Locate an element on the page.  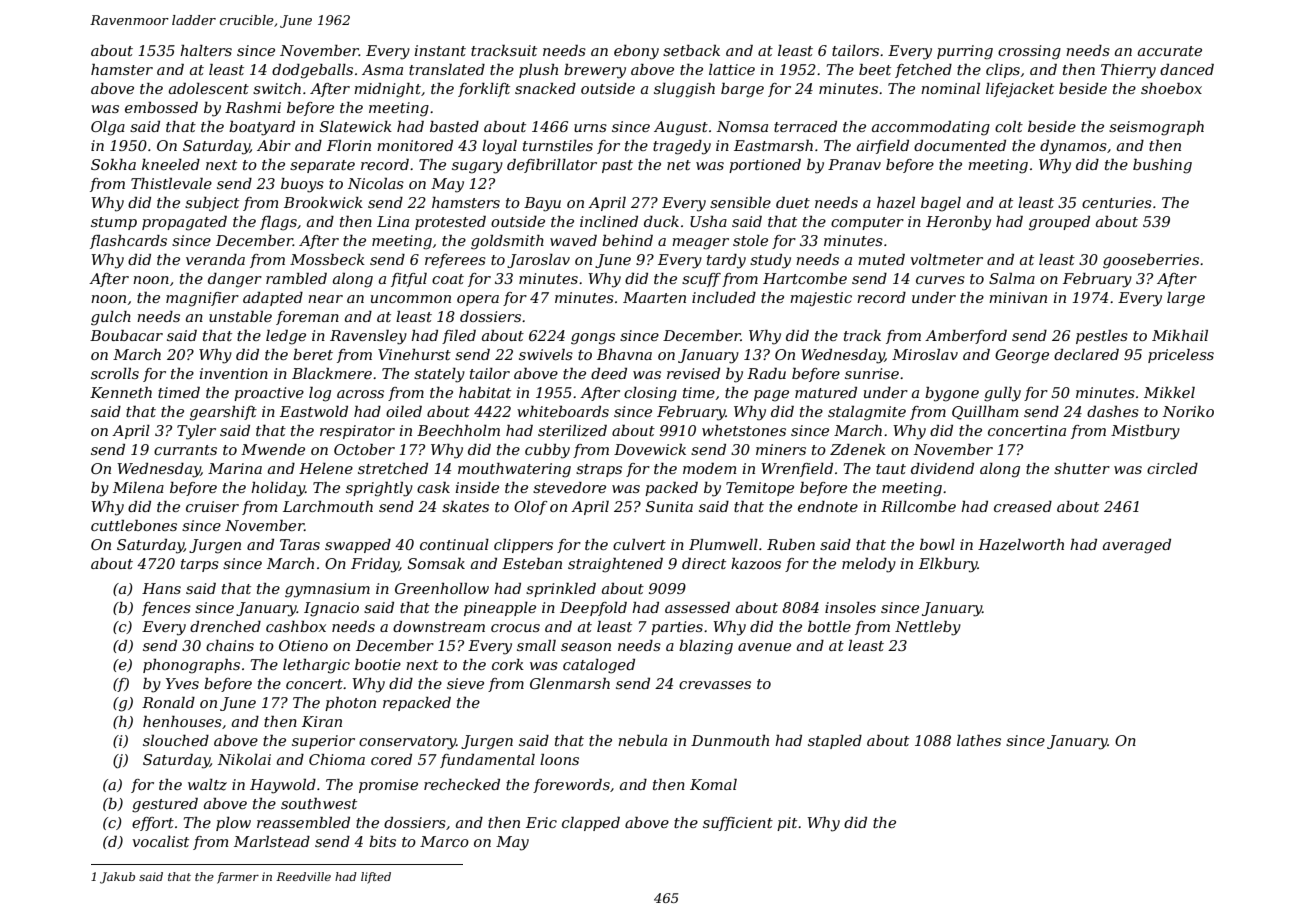
cuttlebones is located at coordinates (134, 525).
